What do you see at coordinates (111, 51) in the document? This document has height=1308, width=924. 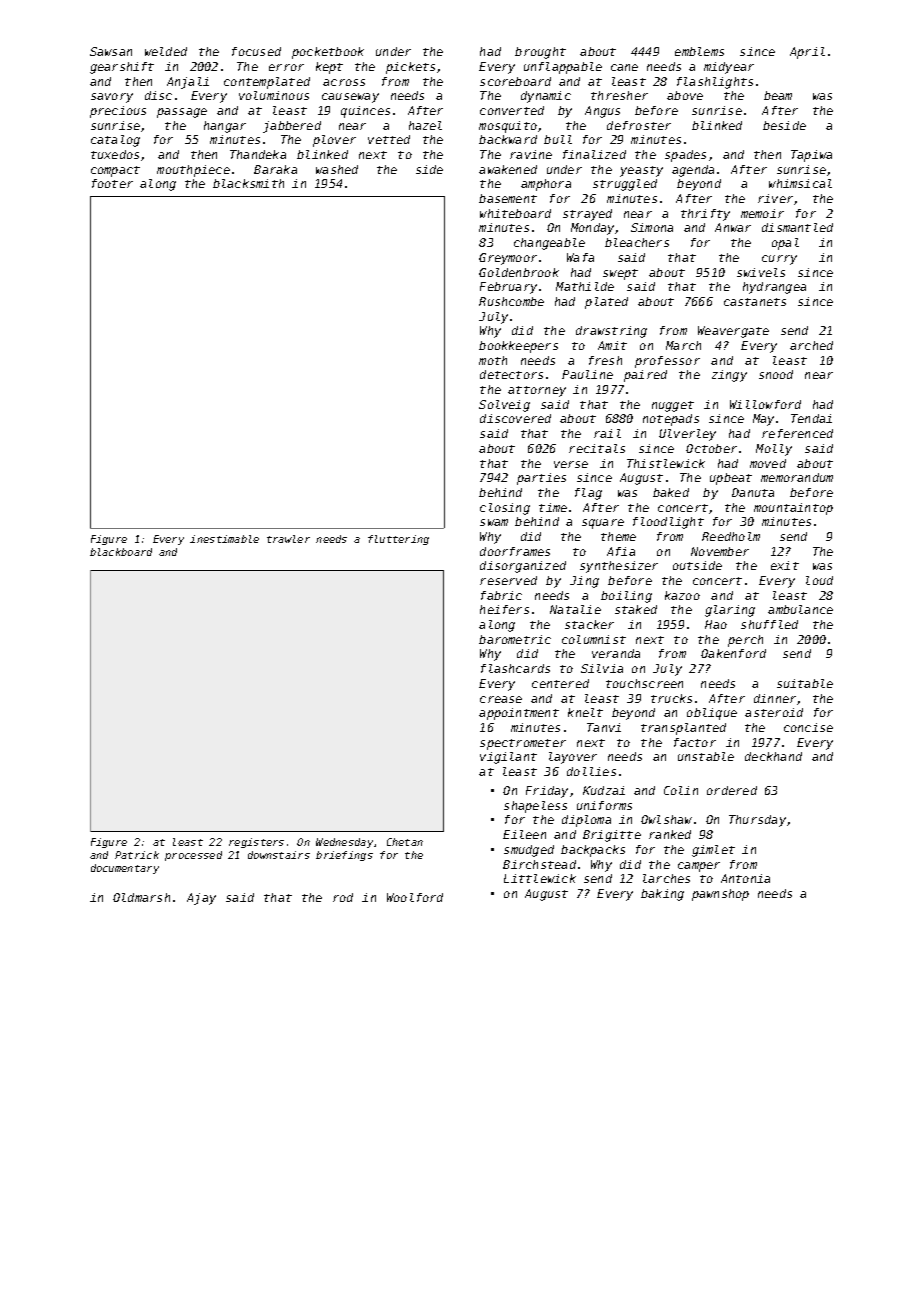 I see `Sawsan` at bounding box center [111, 51].
